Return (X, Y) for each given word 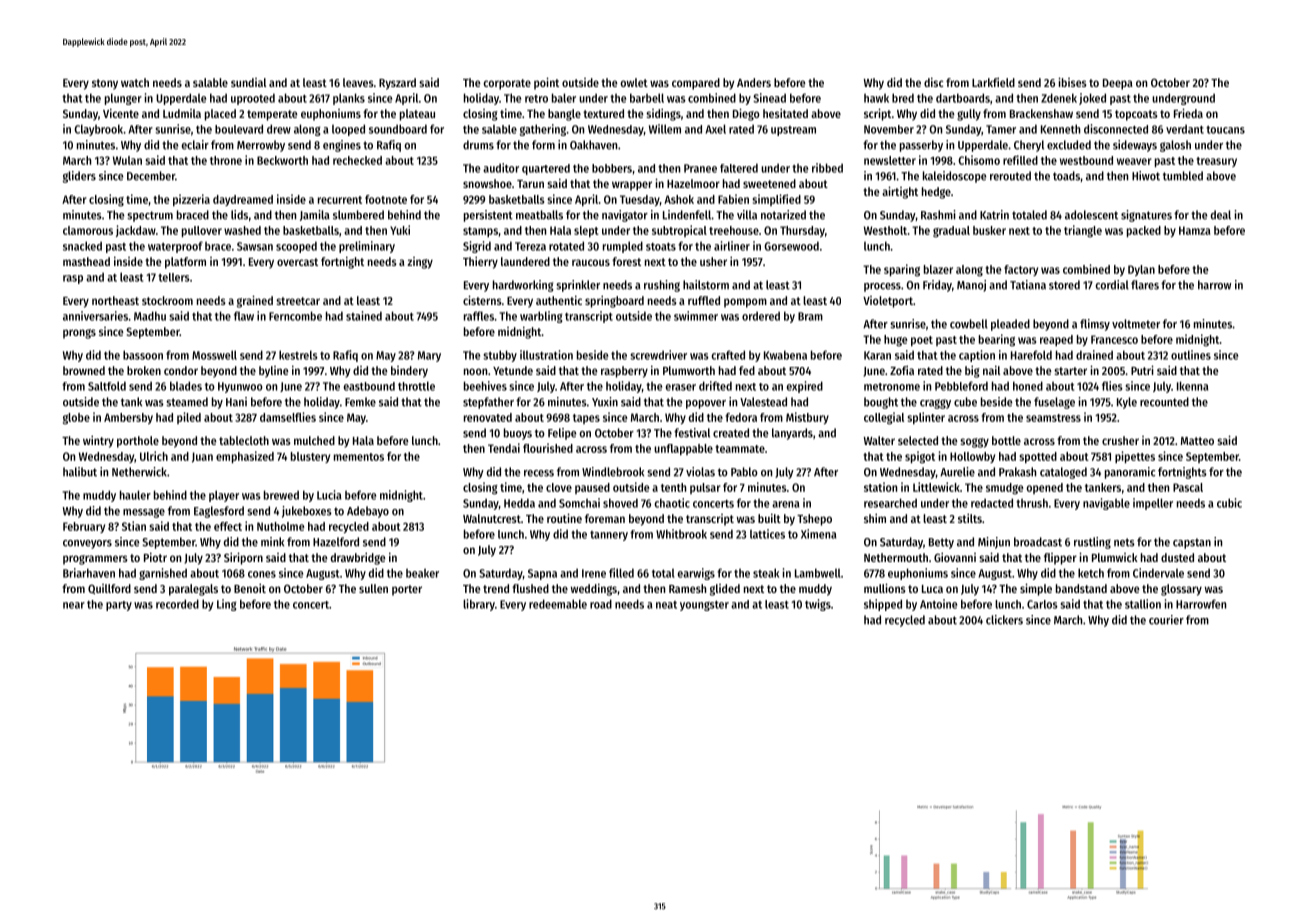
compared (696, 84)
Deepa (1118, 84)
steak (766, 573)
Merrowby (261, 146)
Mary (429, 356)
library (479, 605)
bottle (1006, 440)
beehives (485, 386)
